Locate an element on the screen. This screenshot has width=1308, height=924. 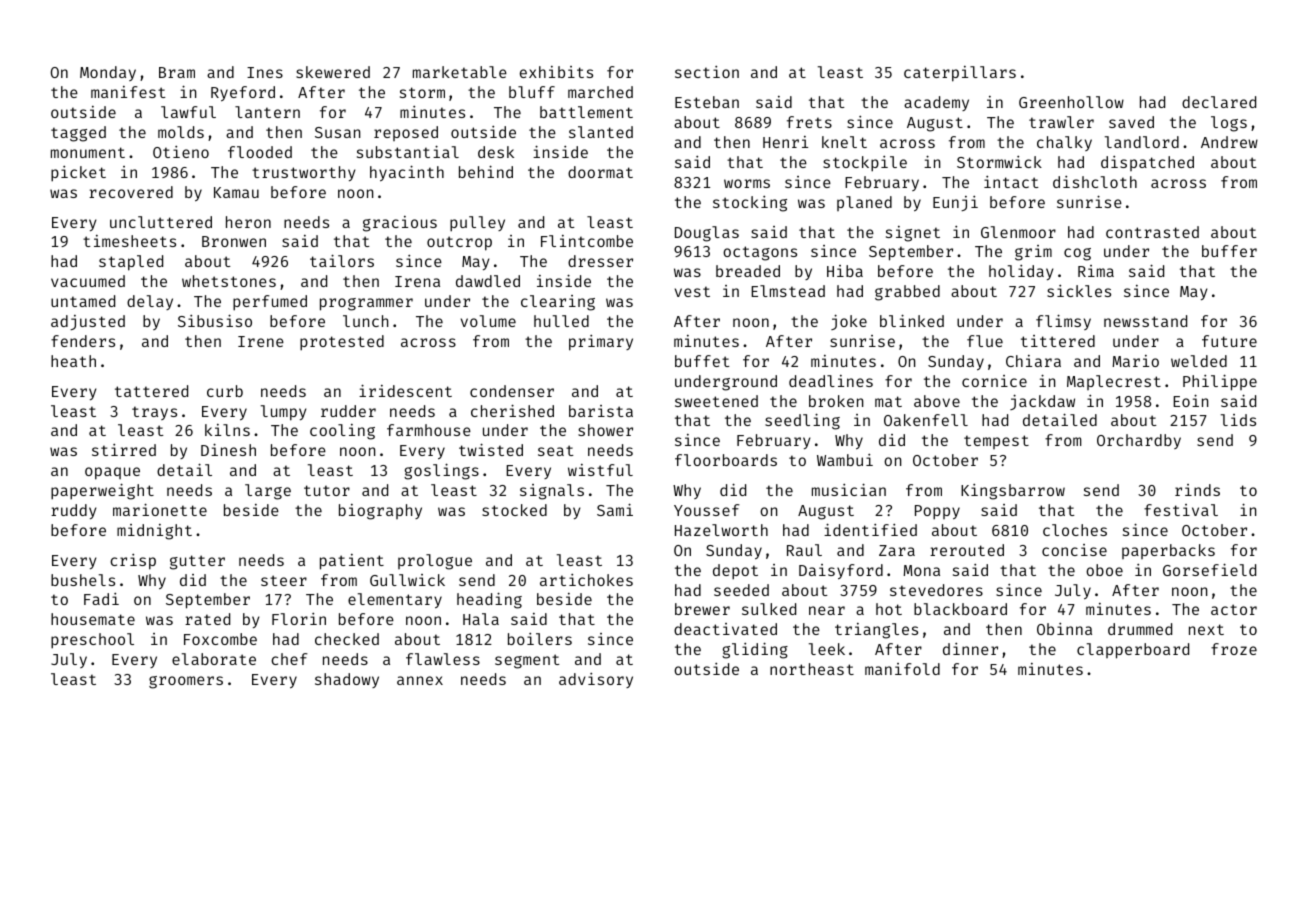
skewered is located at coordinates (333, 72).
